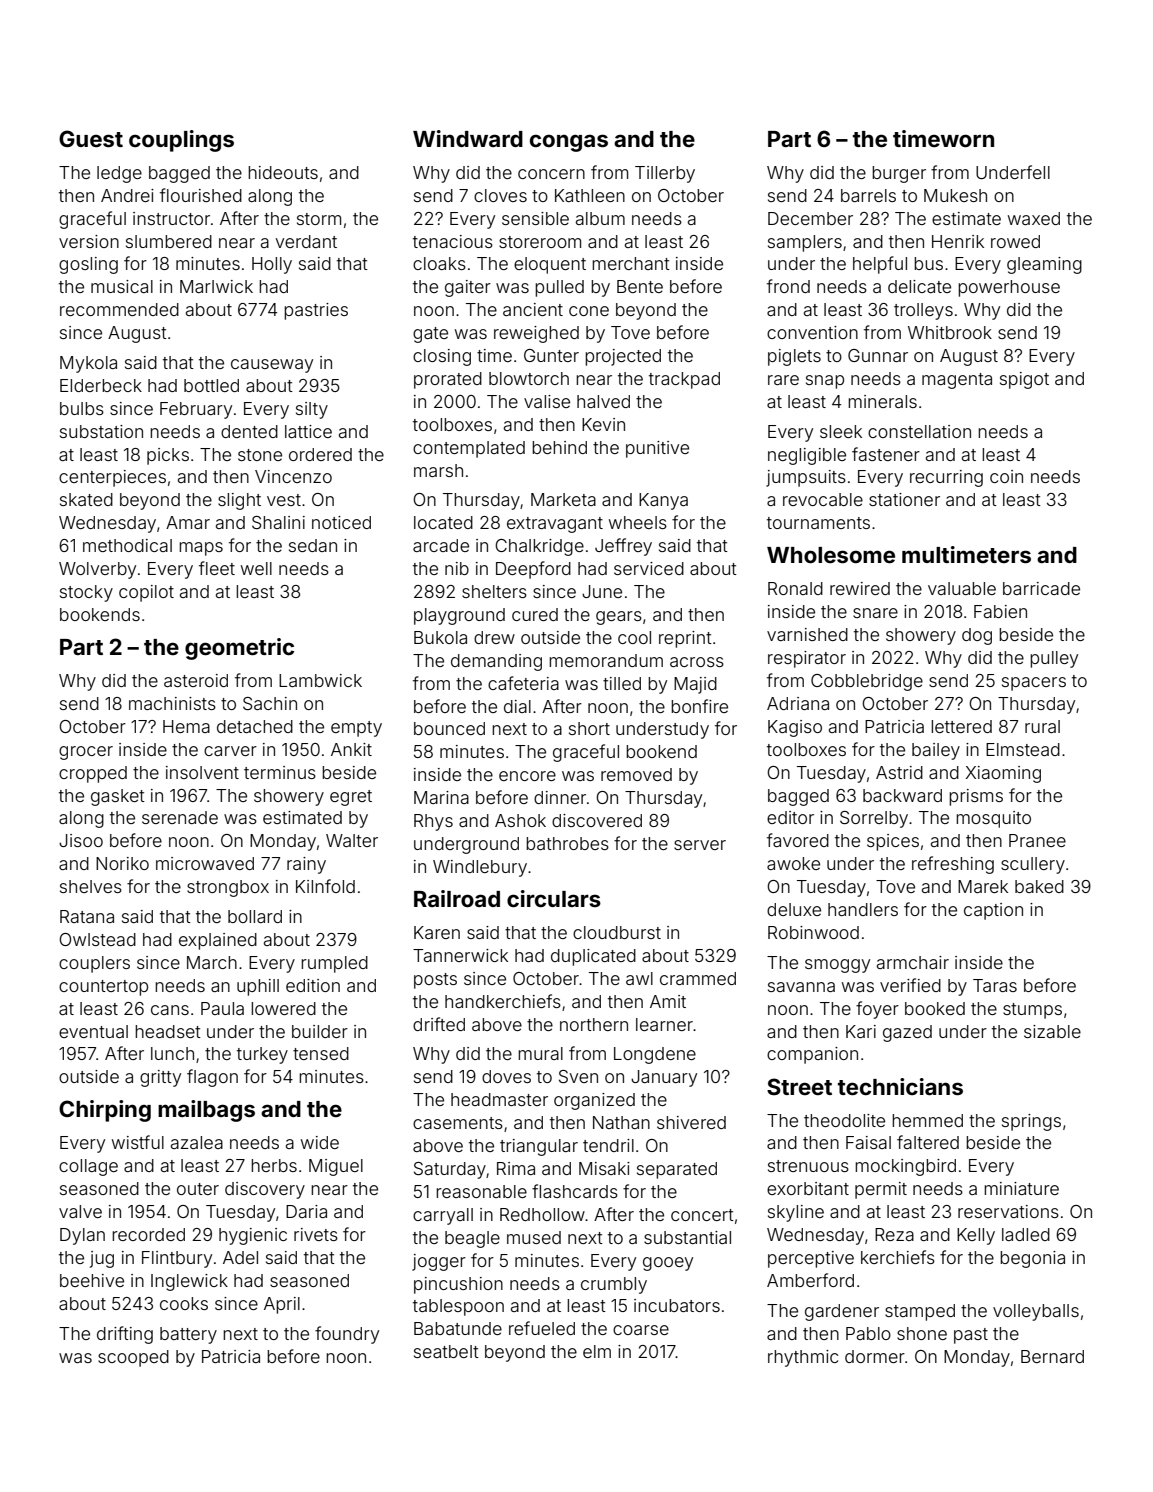 This page has height=1492, width=1153. What do you see at coordinates (133, 1358) in the page?
I see `scooped` at bounding box center [133, 1358].
